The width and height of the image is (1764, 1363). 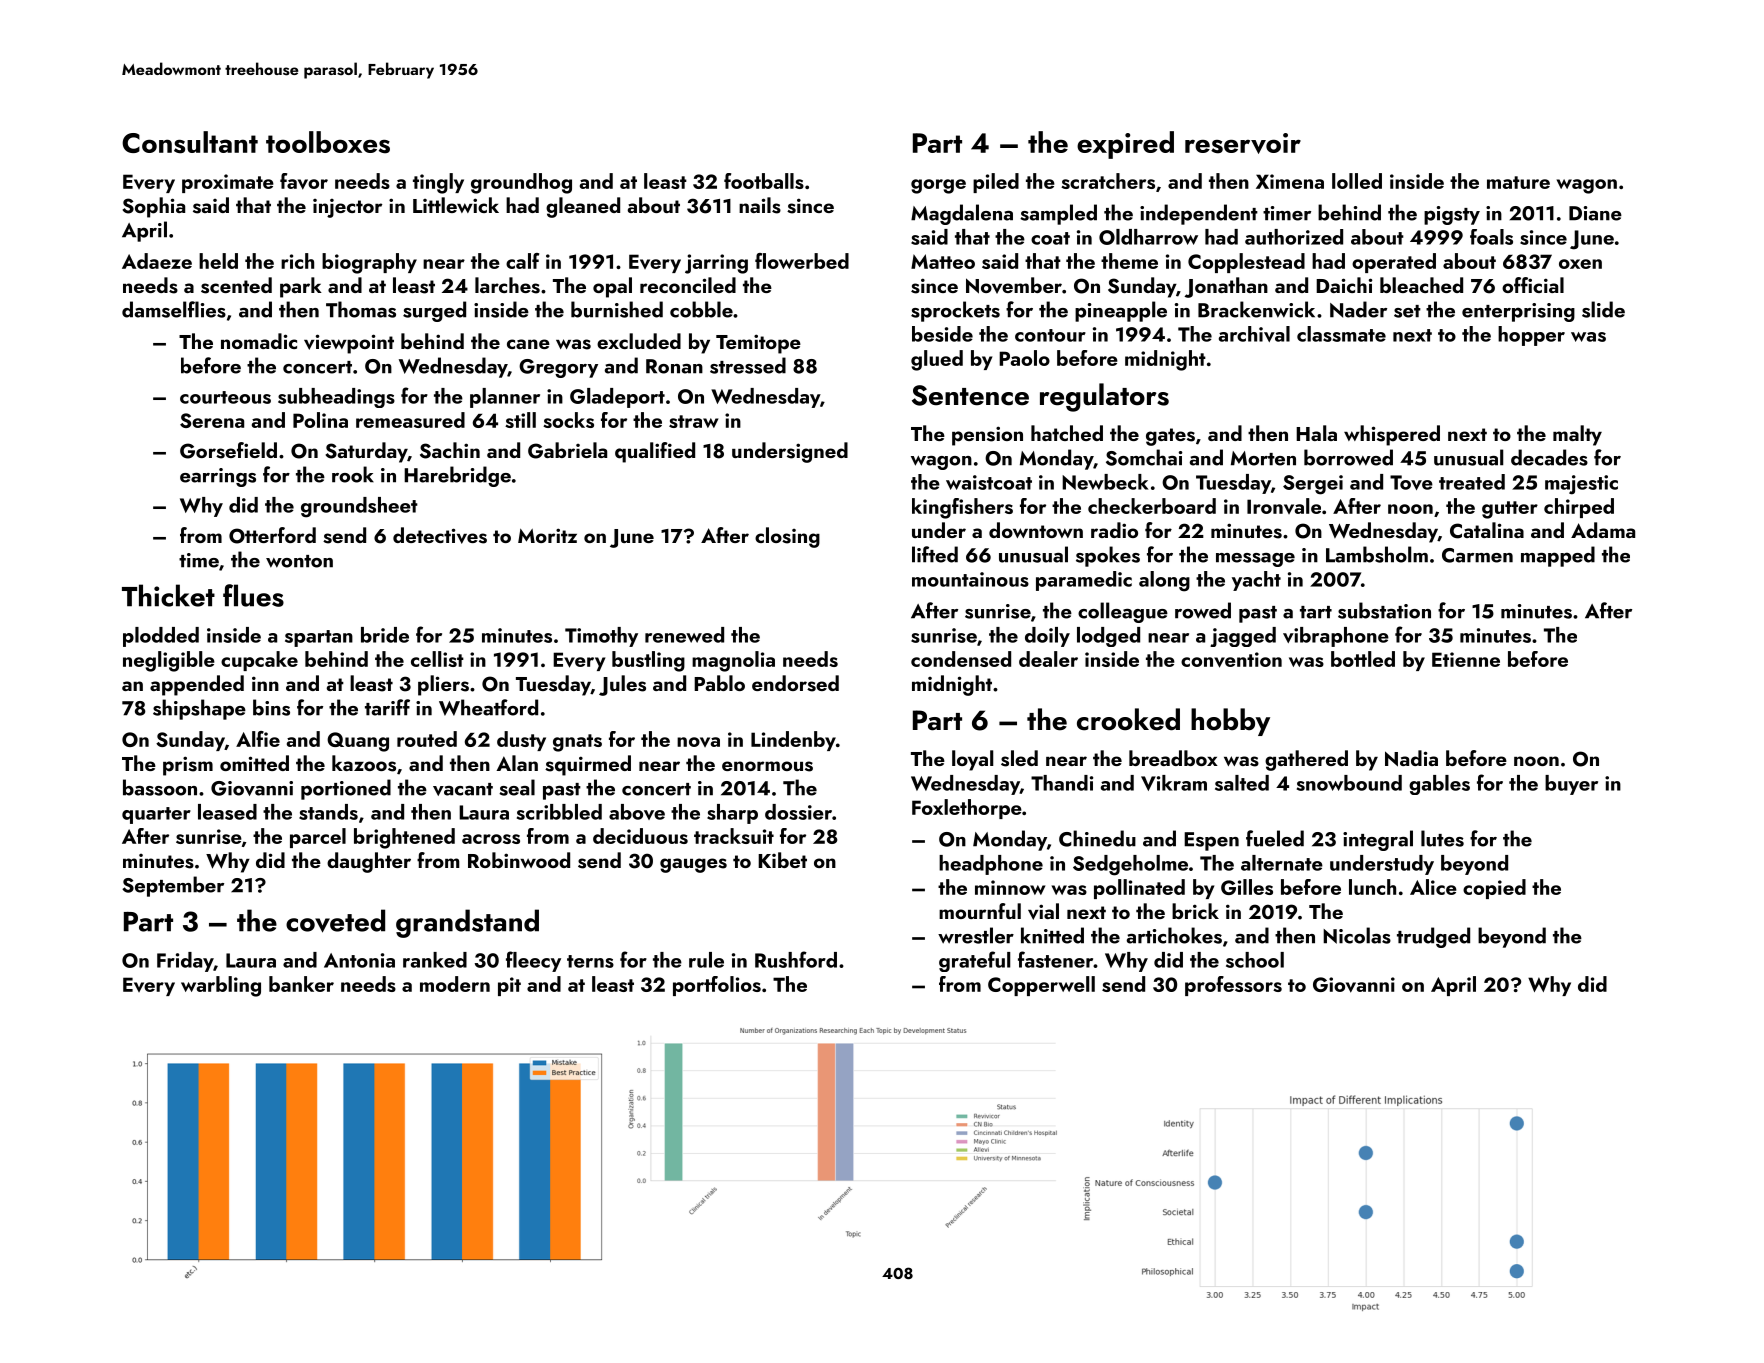 What do you see at coordinates (299, 561) in the image?
I see `wonton` at bounding box center [299, 561].
